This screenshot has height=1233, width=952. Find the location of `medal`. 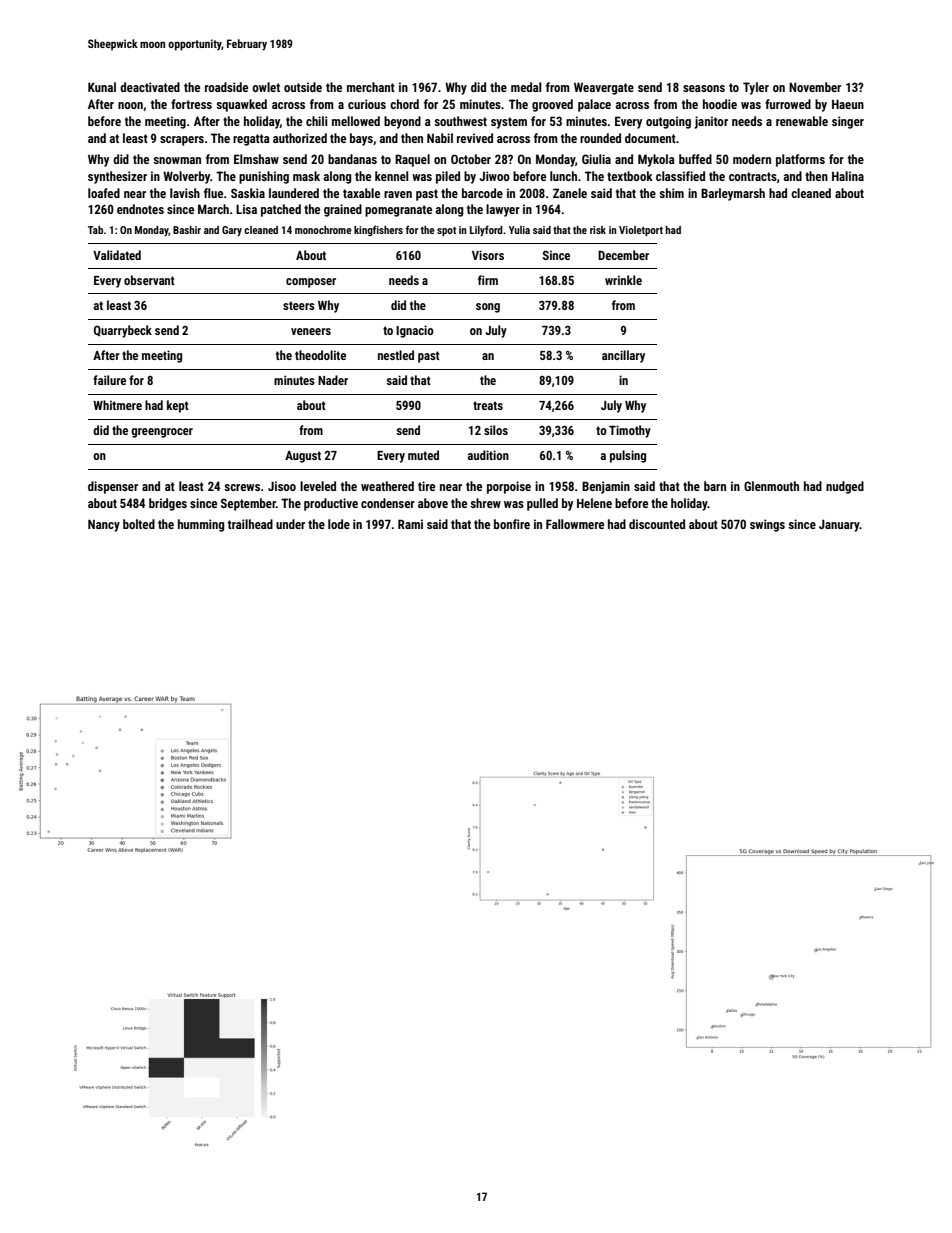

medal is located at coordinates (526, 87).
